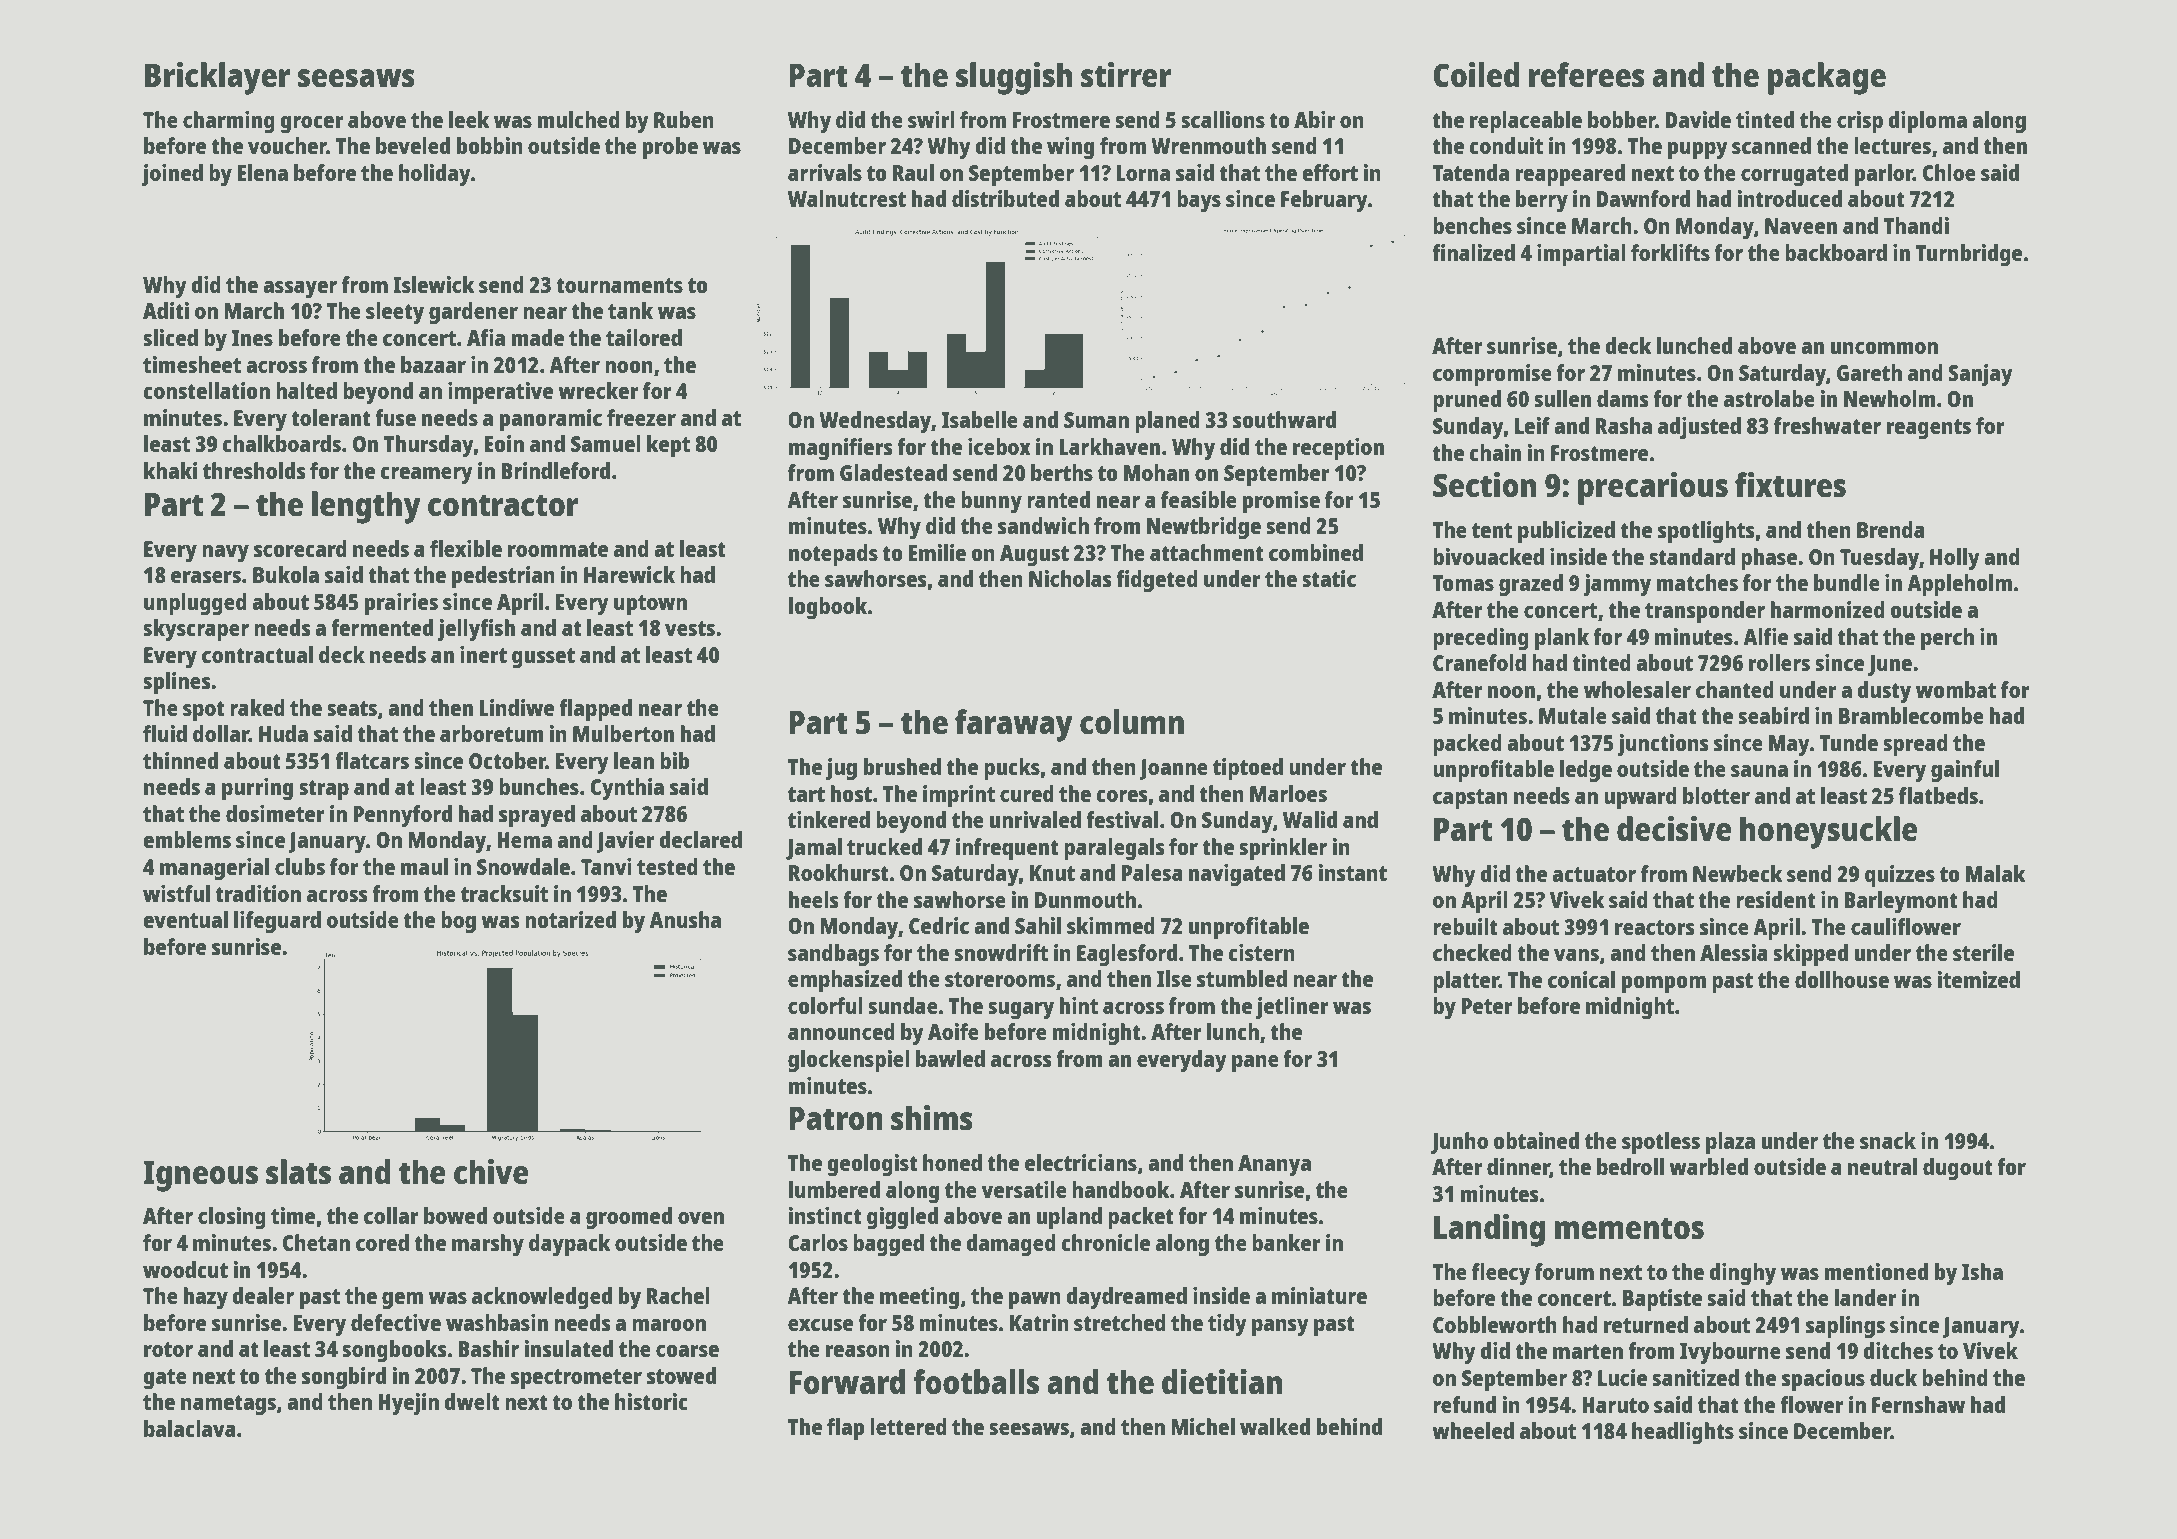 The image size is (2177, 1539). I want to click on Walid, so click(1310, 819).
